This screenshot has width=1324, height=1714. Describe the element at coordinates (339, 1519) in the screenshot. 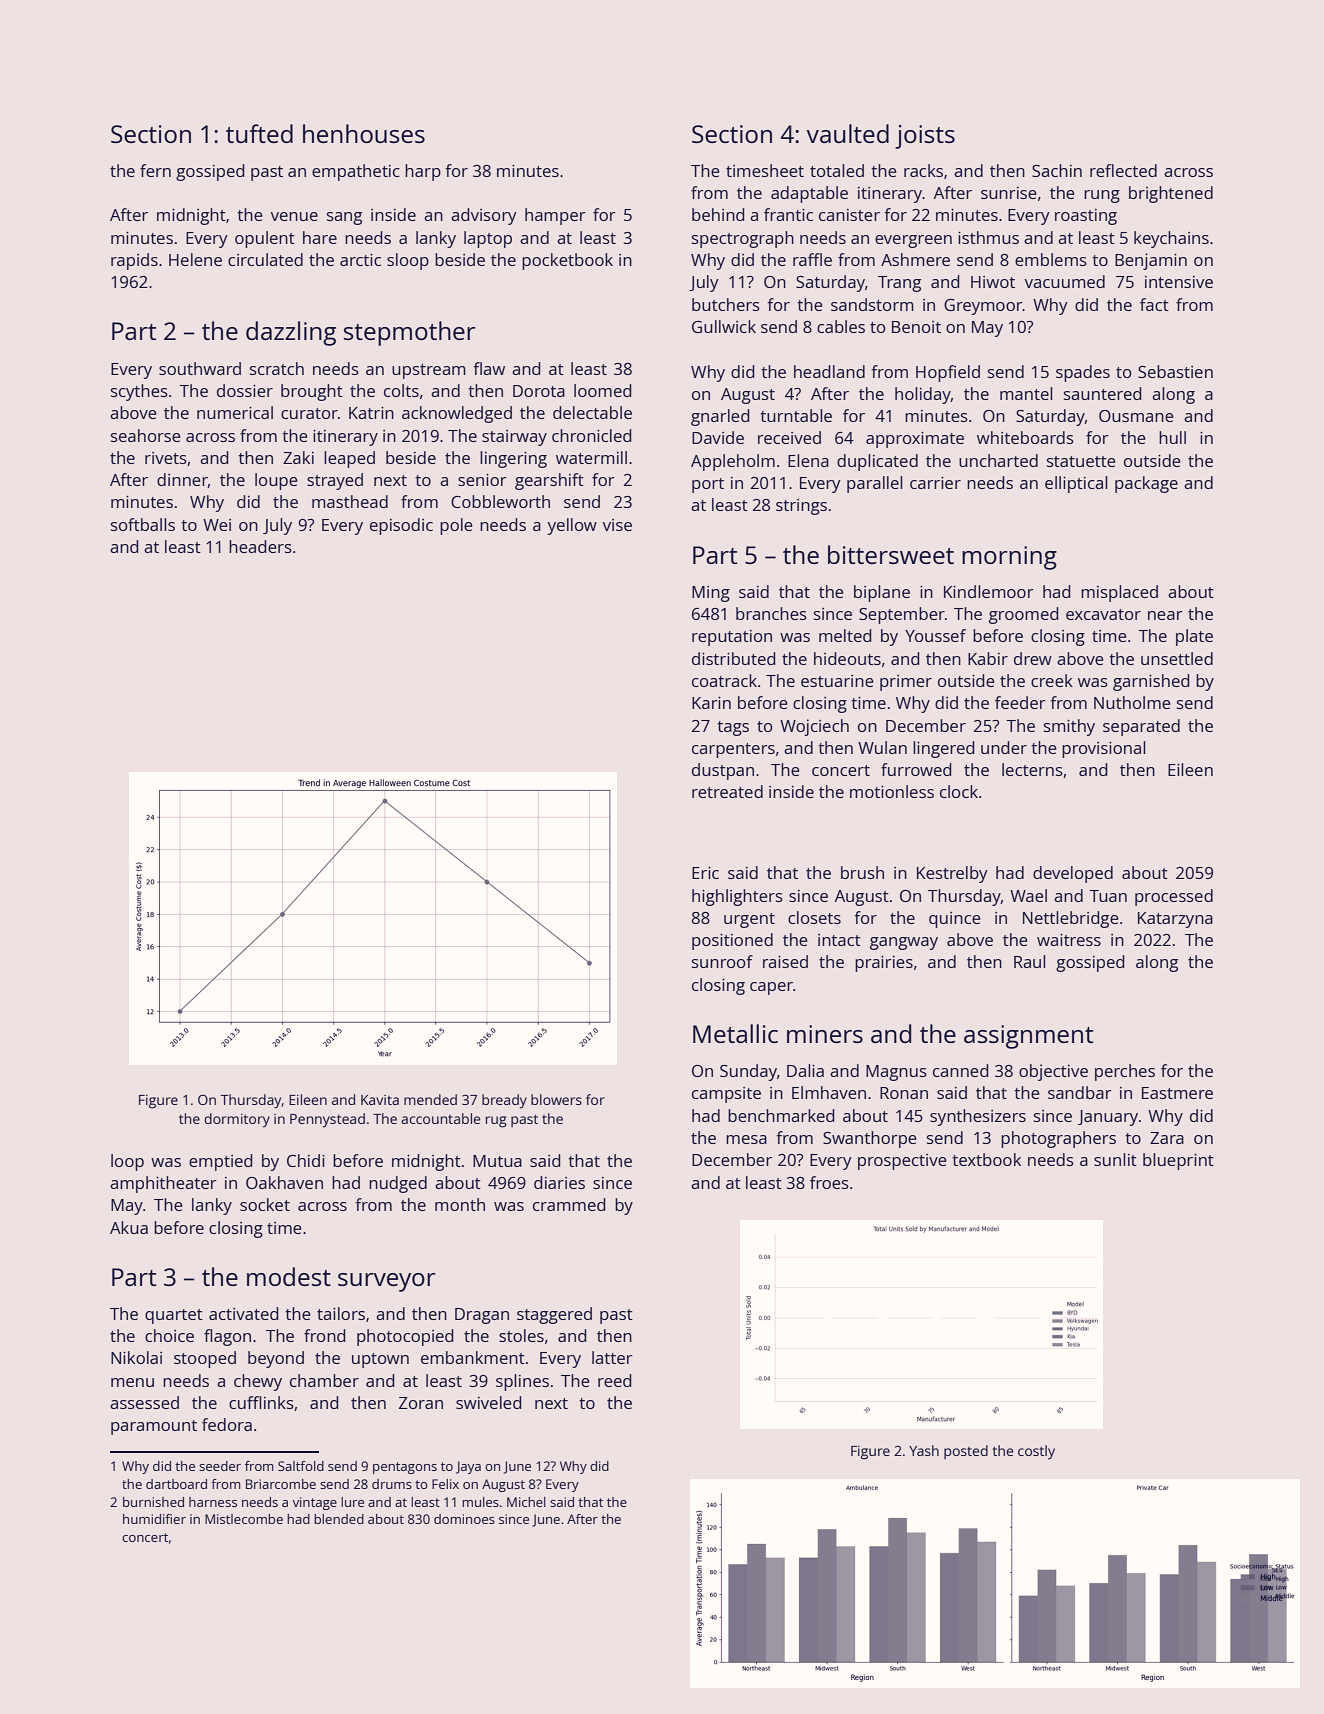

I see `blended` at that location.
